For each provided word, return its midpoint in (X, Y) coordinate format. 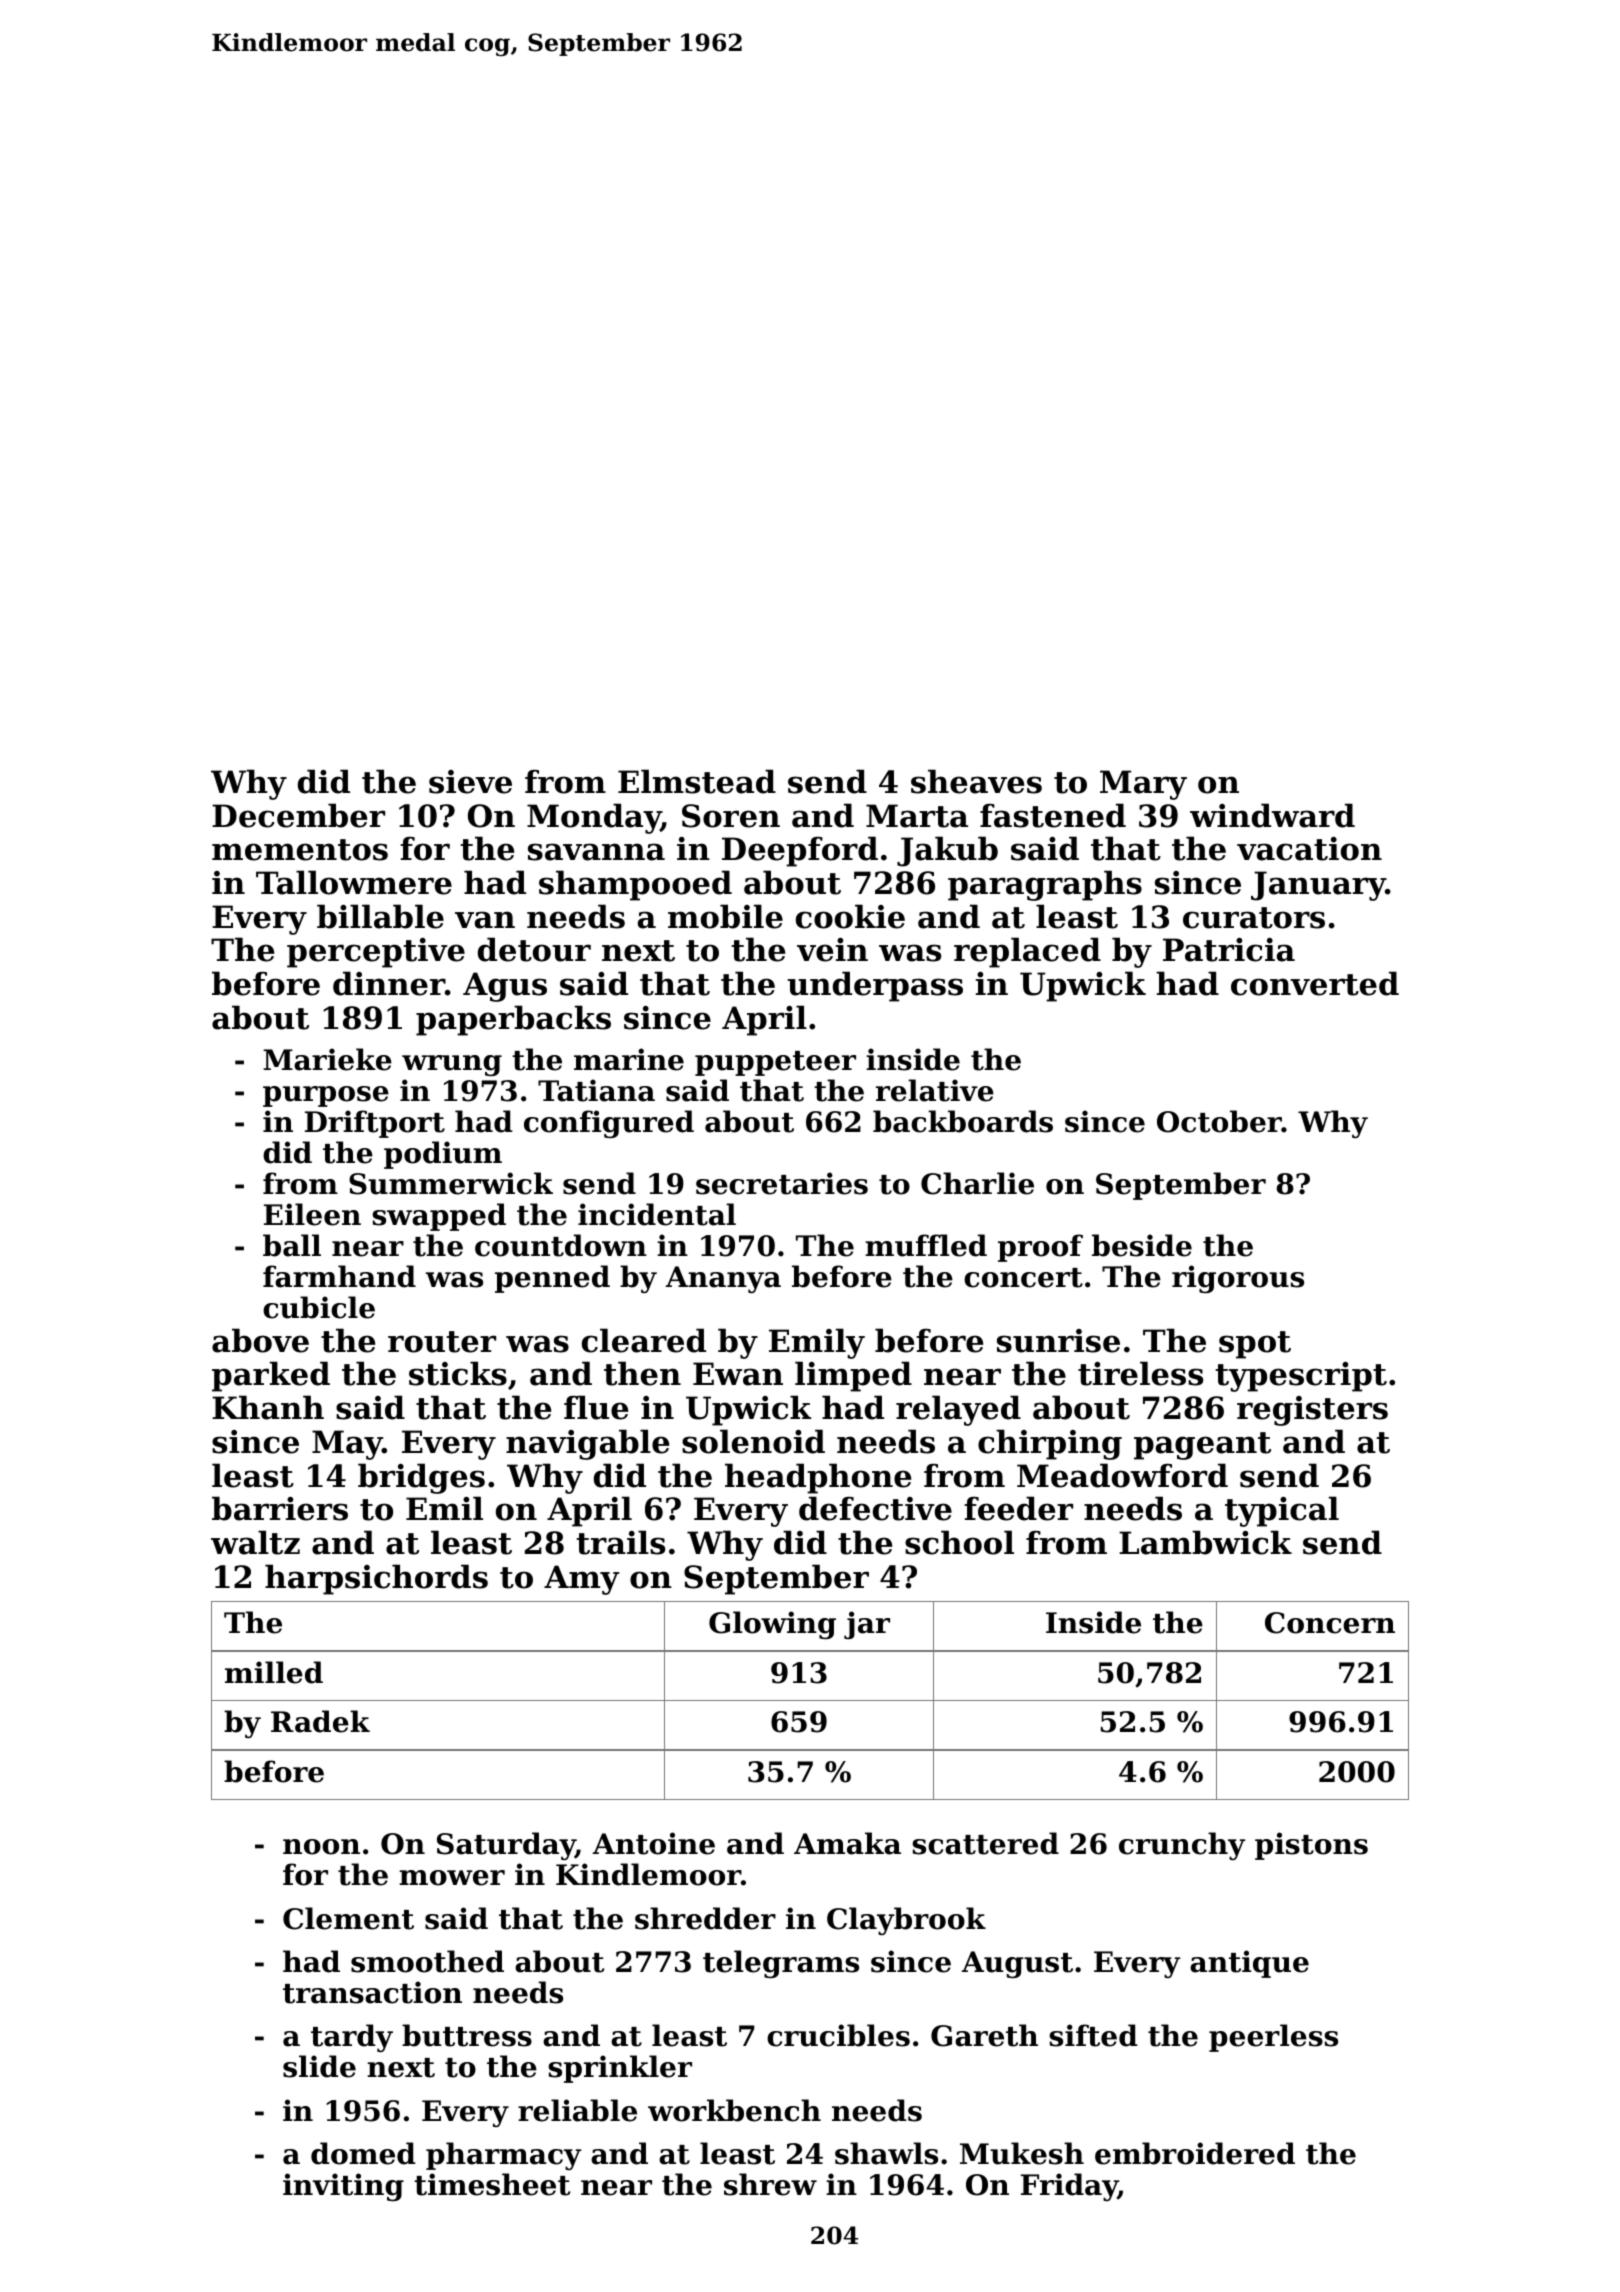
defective (875, 1508)
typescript (1301, 1377)
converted (1315, 983)
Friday (1069, 2187)
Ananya (723, 1279)
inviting (343, 2187)
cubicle (319, 1307)
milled (274, 1672)
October (1219, 1121)
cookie (850, 916)
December (298, 815)
